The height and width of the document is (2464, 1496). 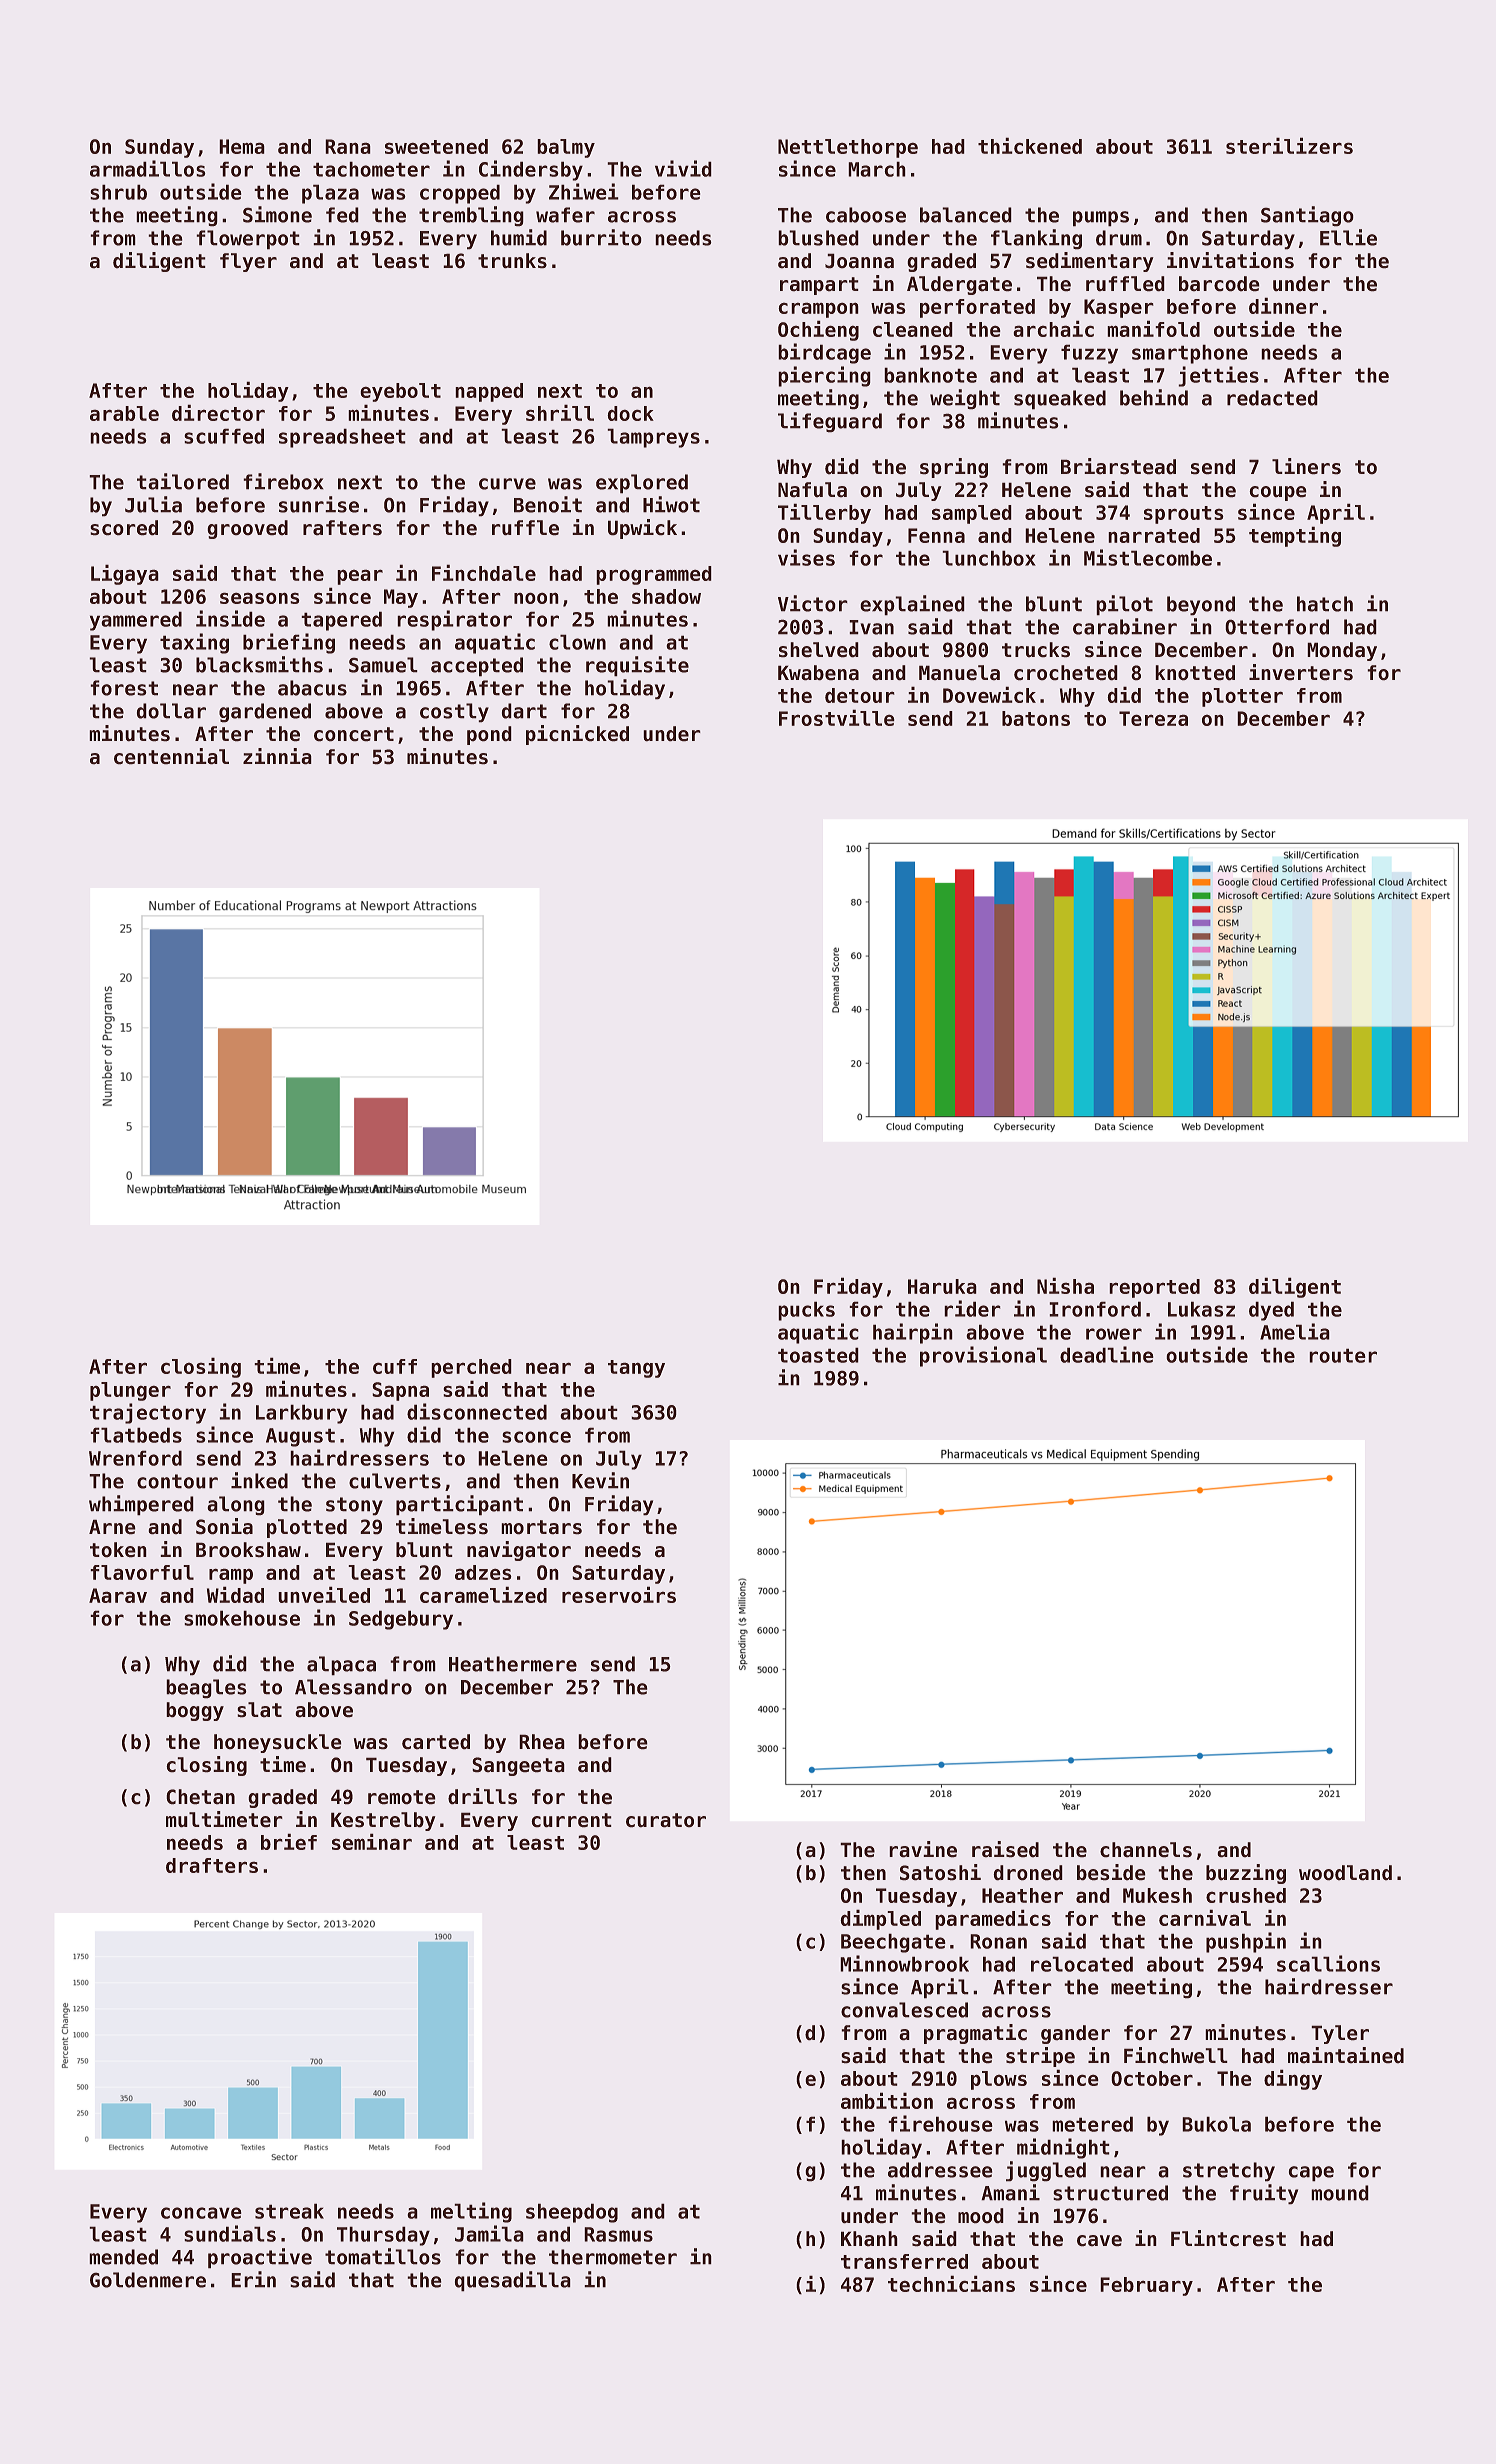 What do you see at coordinates (372, 1841) in the document?
I see `seminar` at bounding box center [372, 1841].
